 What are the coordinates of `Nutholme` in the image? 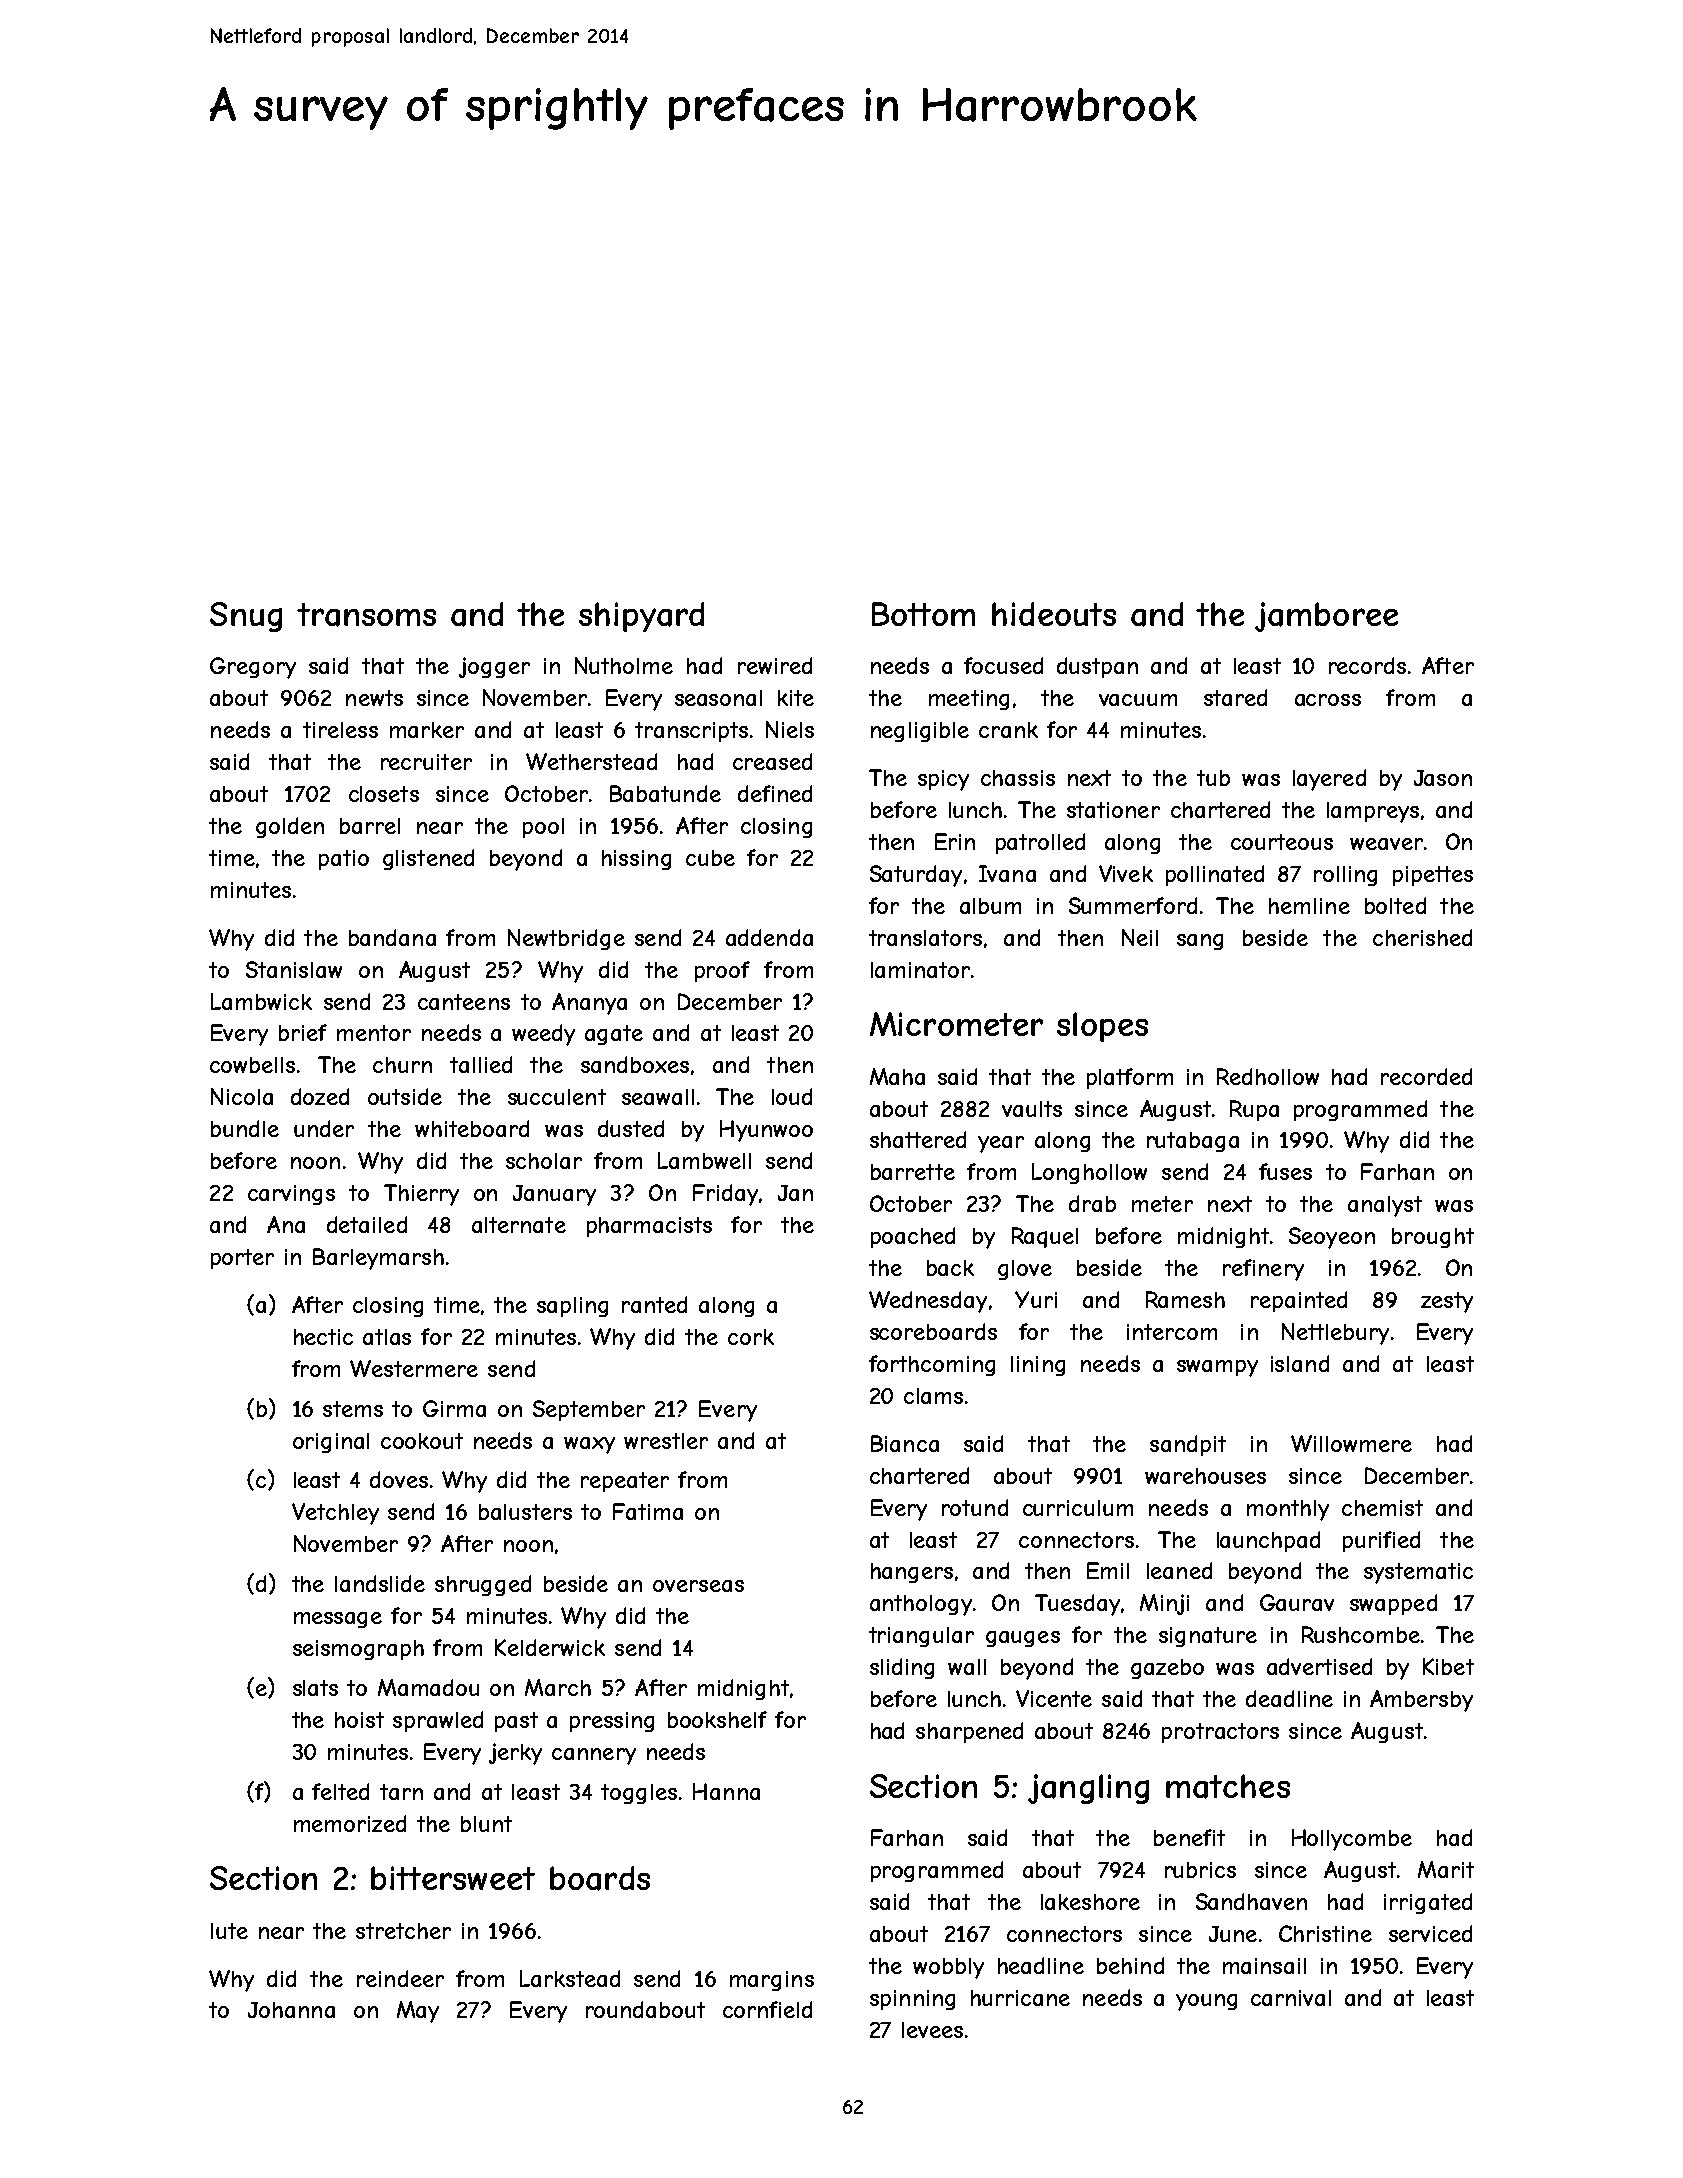 It's located at (624, 665).
